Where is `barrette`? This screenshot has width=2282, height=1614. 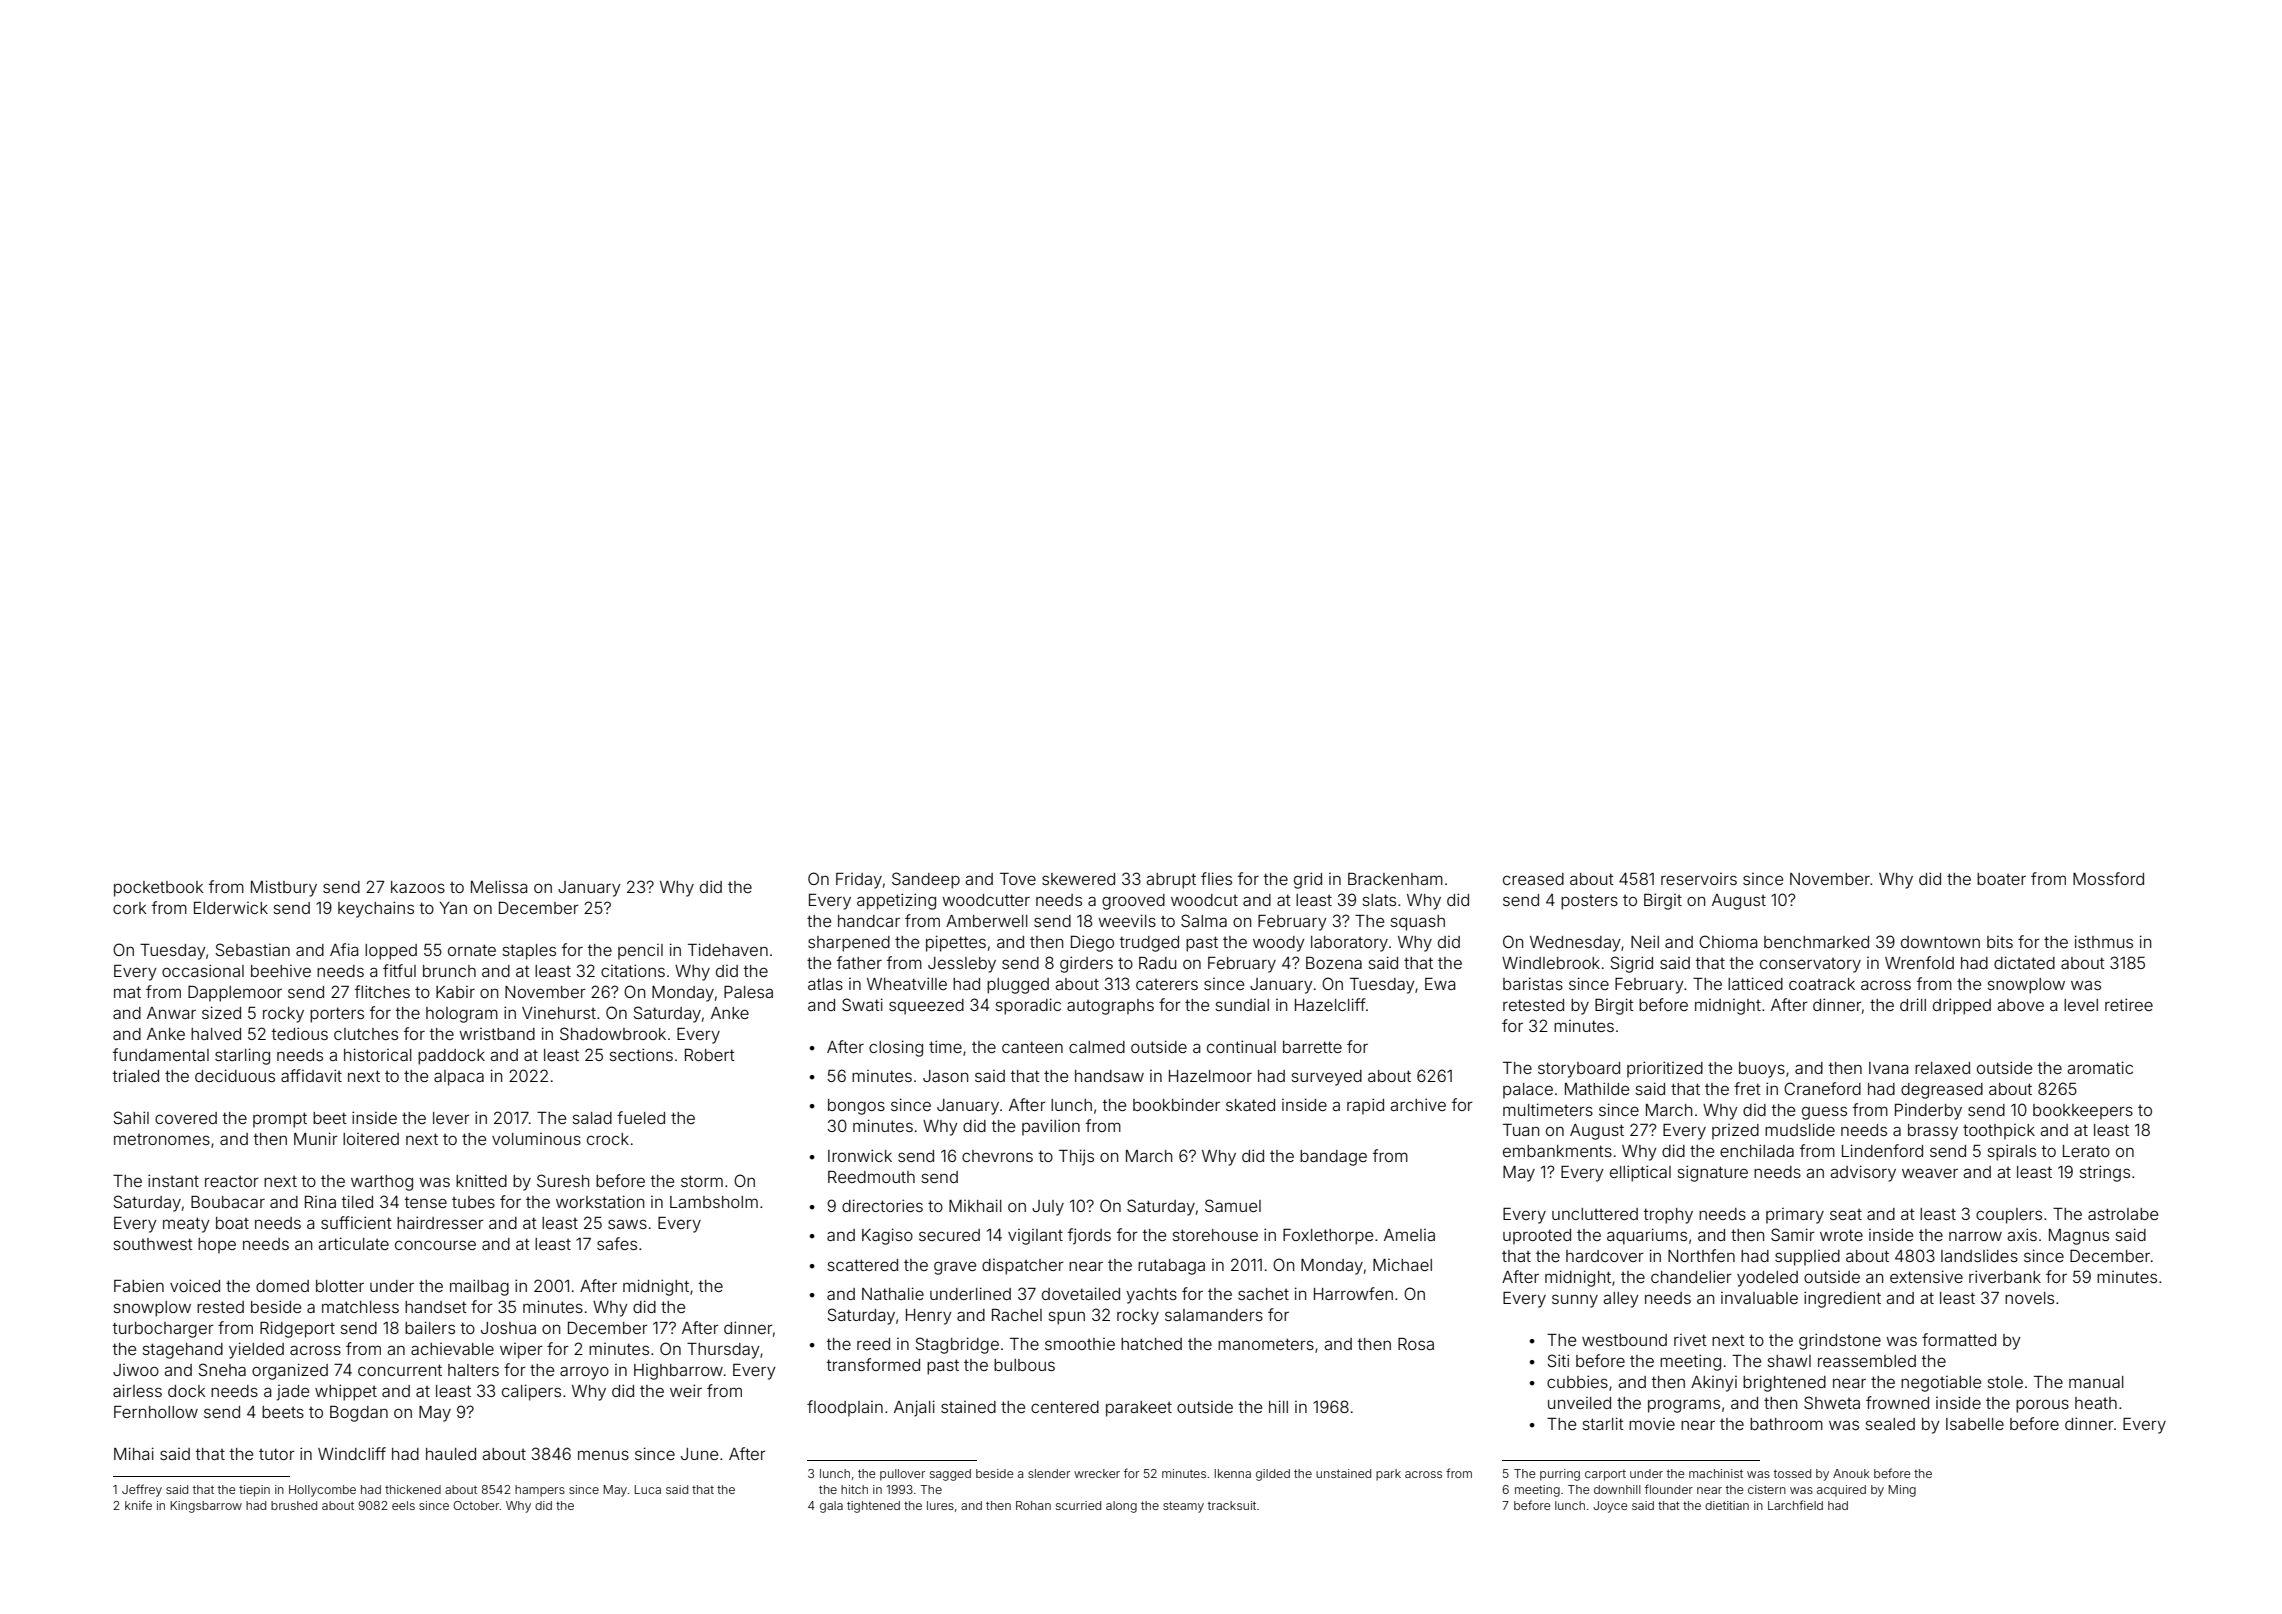
barrette is located at coordinates (1312, 1047).
